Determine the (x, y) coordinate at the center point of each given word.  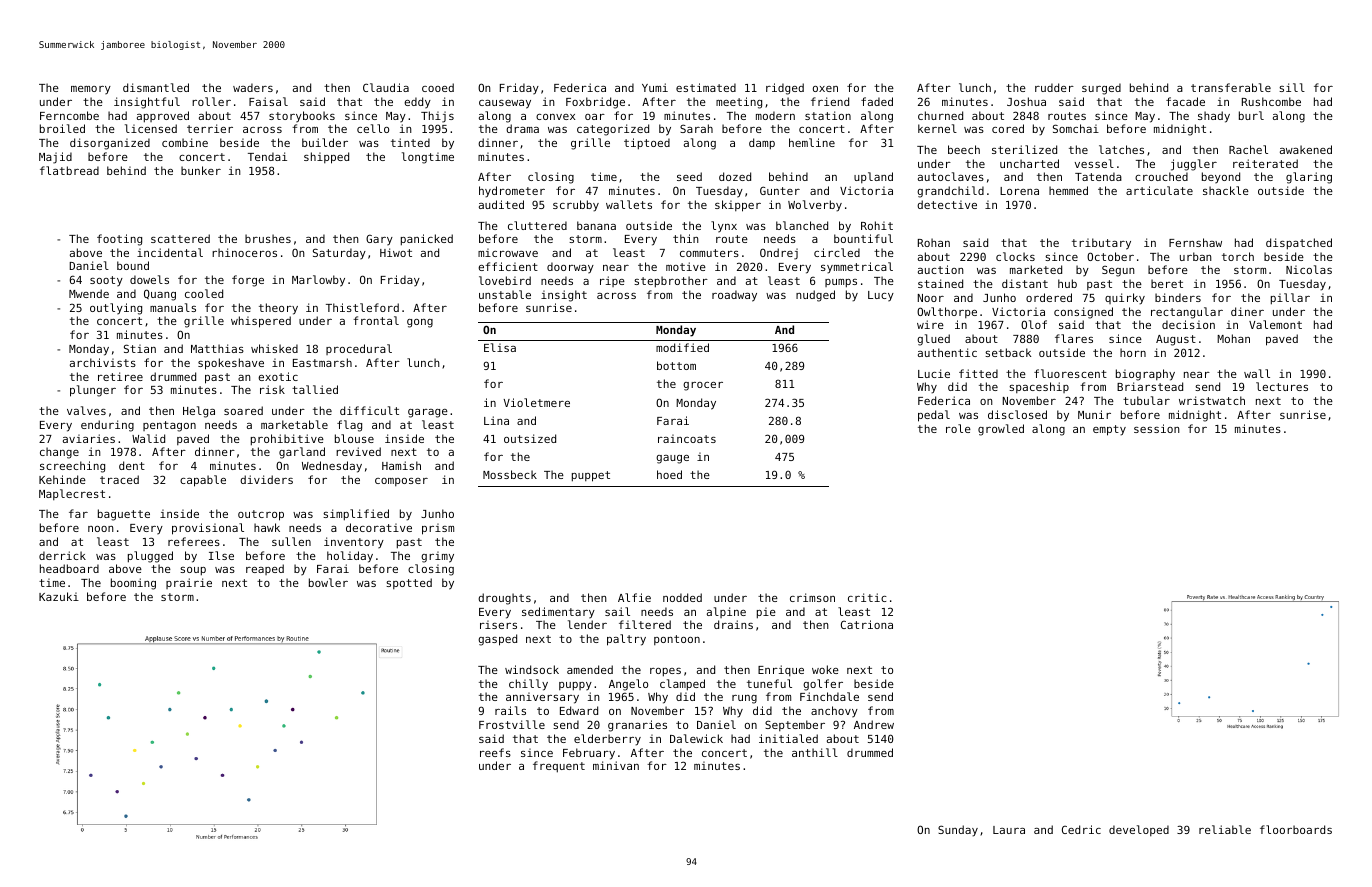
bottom (676, 365)
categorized (613, 130)
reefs (495, 752)
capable (203, 481)
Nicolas (1309, 269)
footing (119, 240)
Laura (1009, 830)
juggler (1194, 165)
